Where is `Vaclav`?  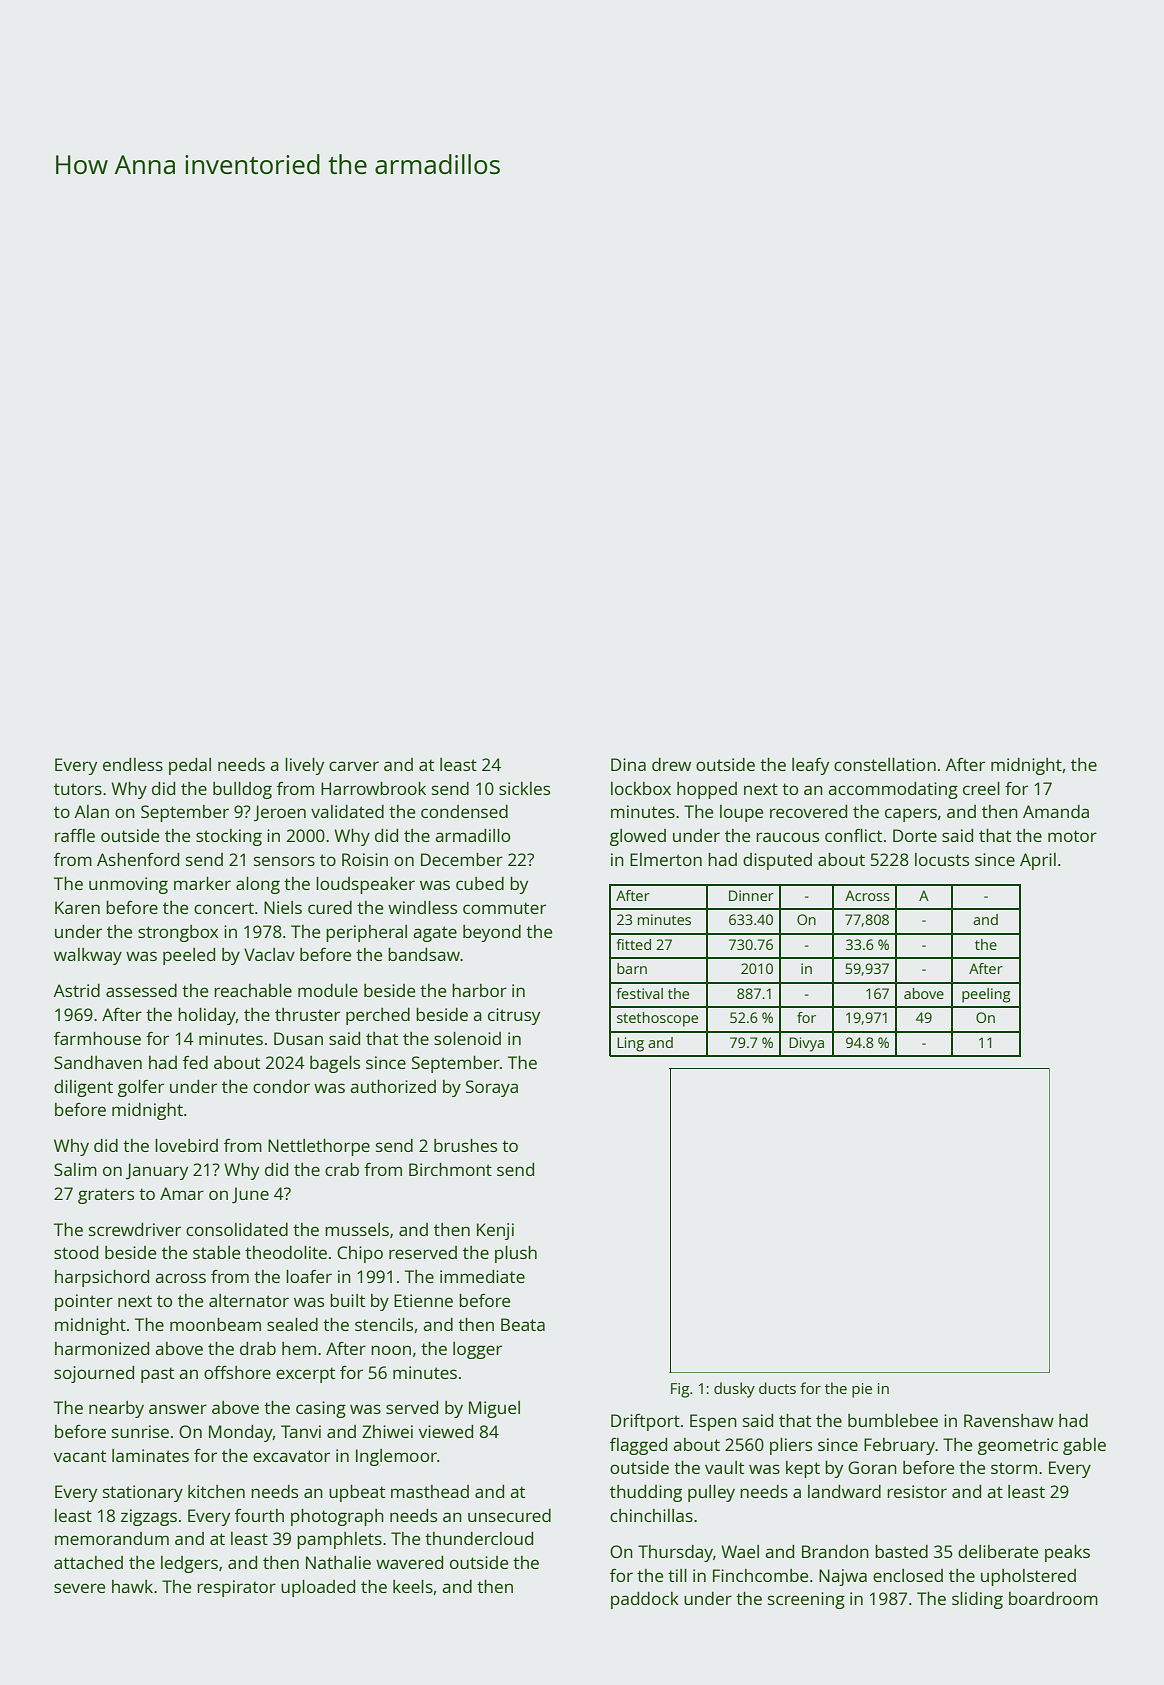 Vaclav is located at coordinates (269, 954).
